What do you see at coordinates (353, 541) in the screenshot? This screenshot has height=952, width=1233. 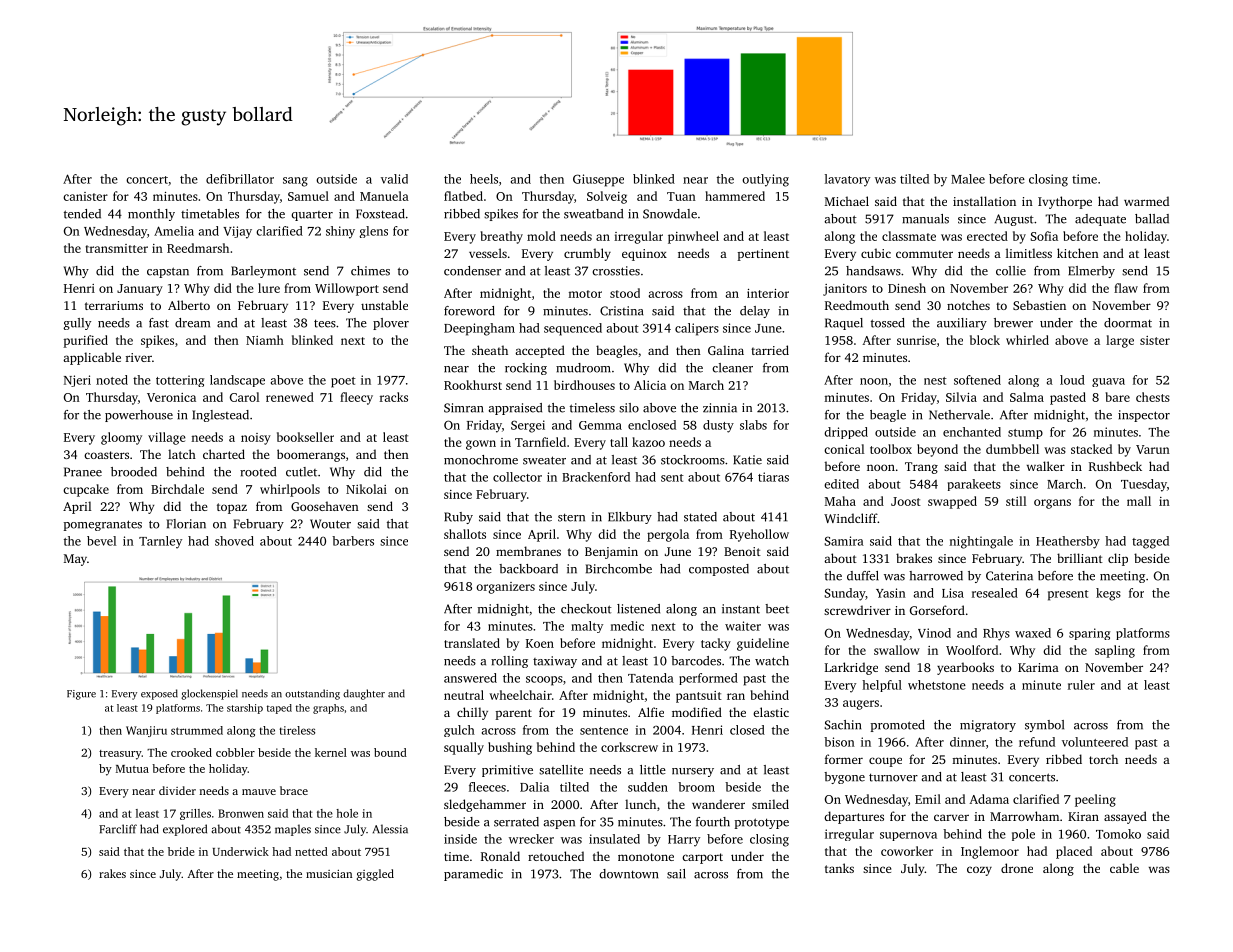 I see `barbers` at bounding box center [353, 541].
